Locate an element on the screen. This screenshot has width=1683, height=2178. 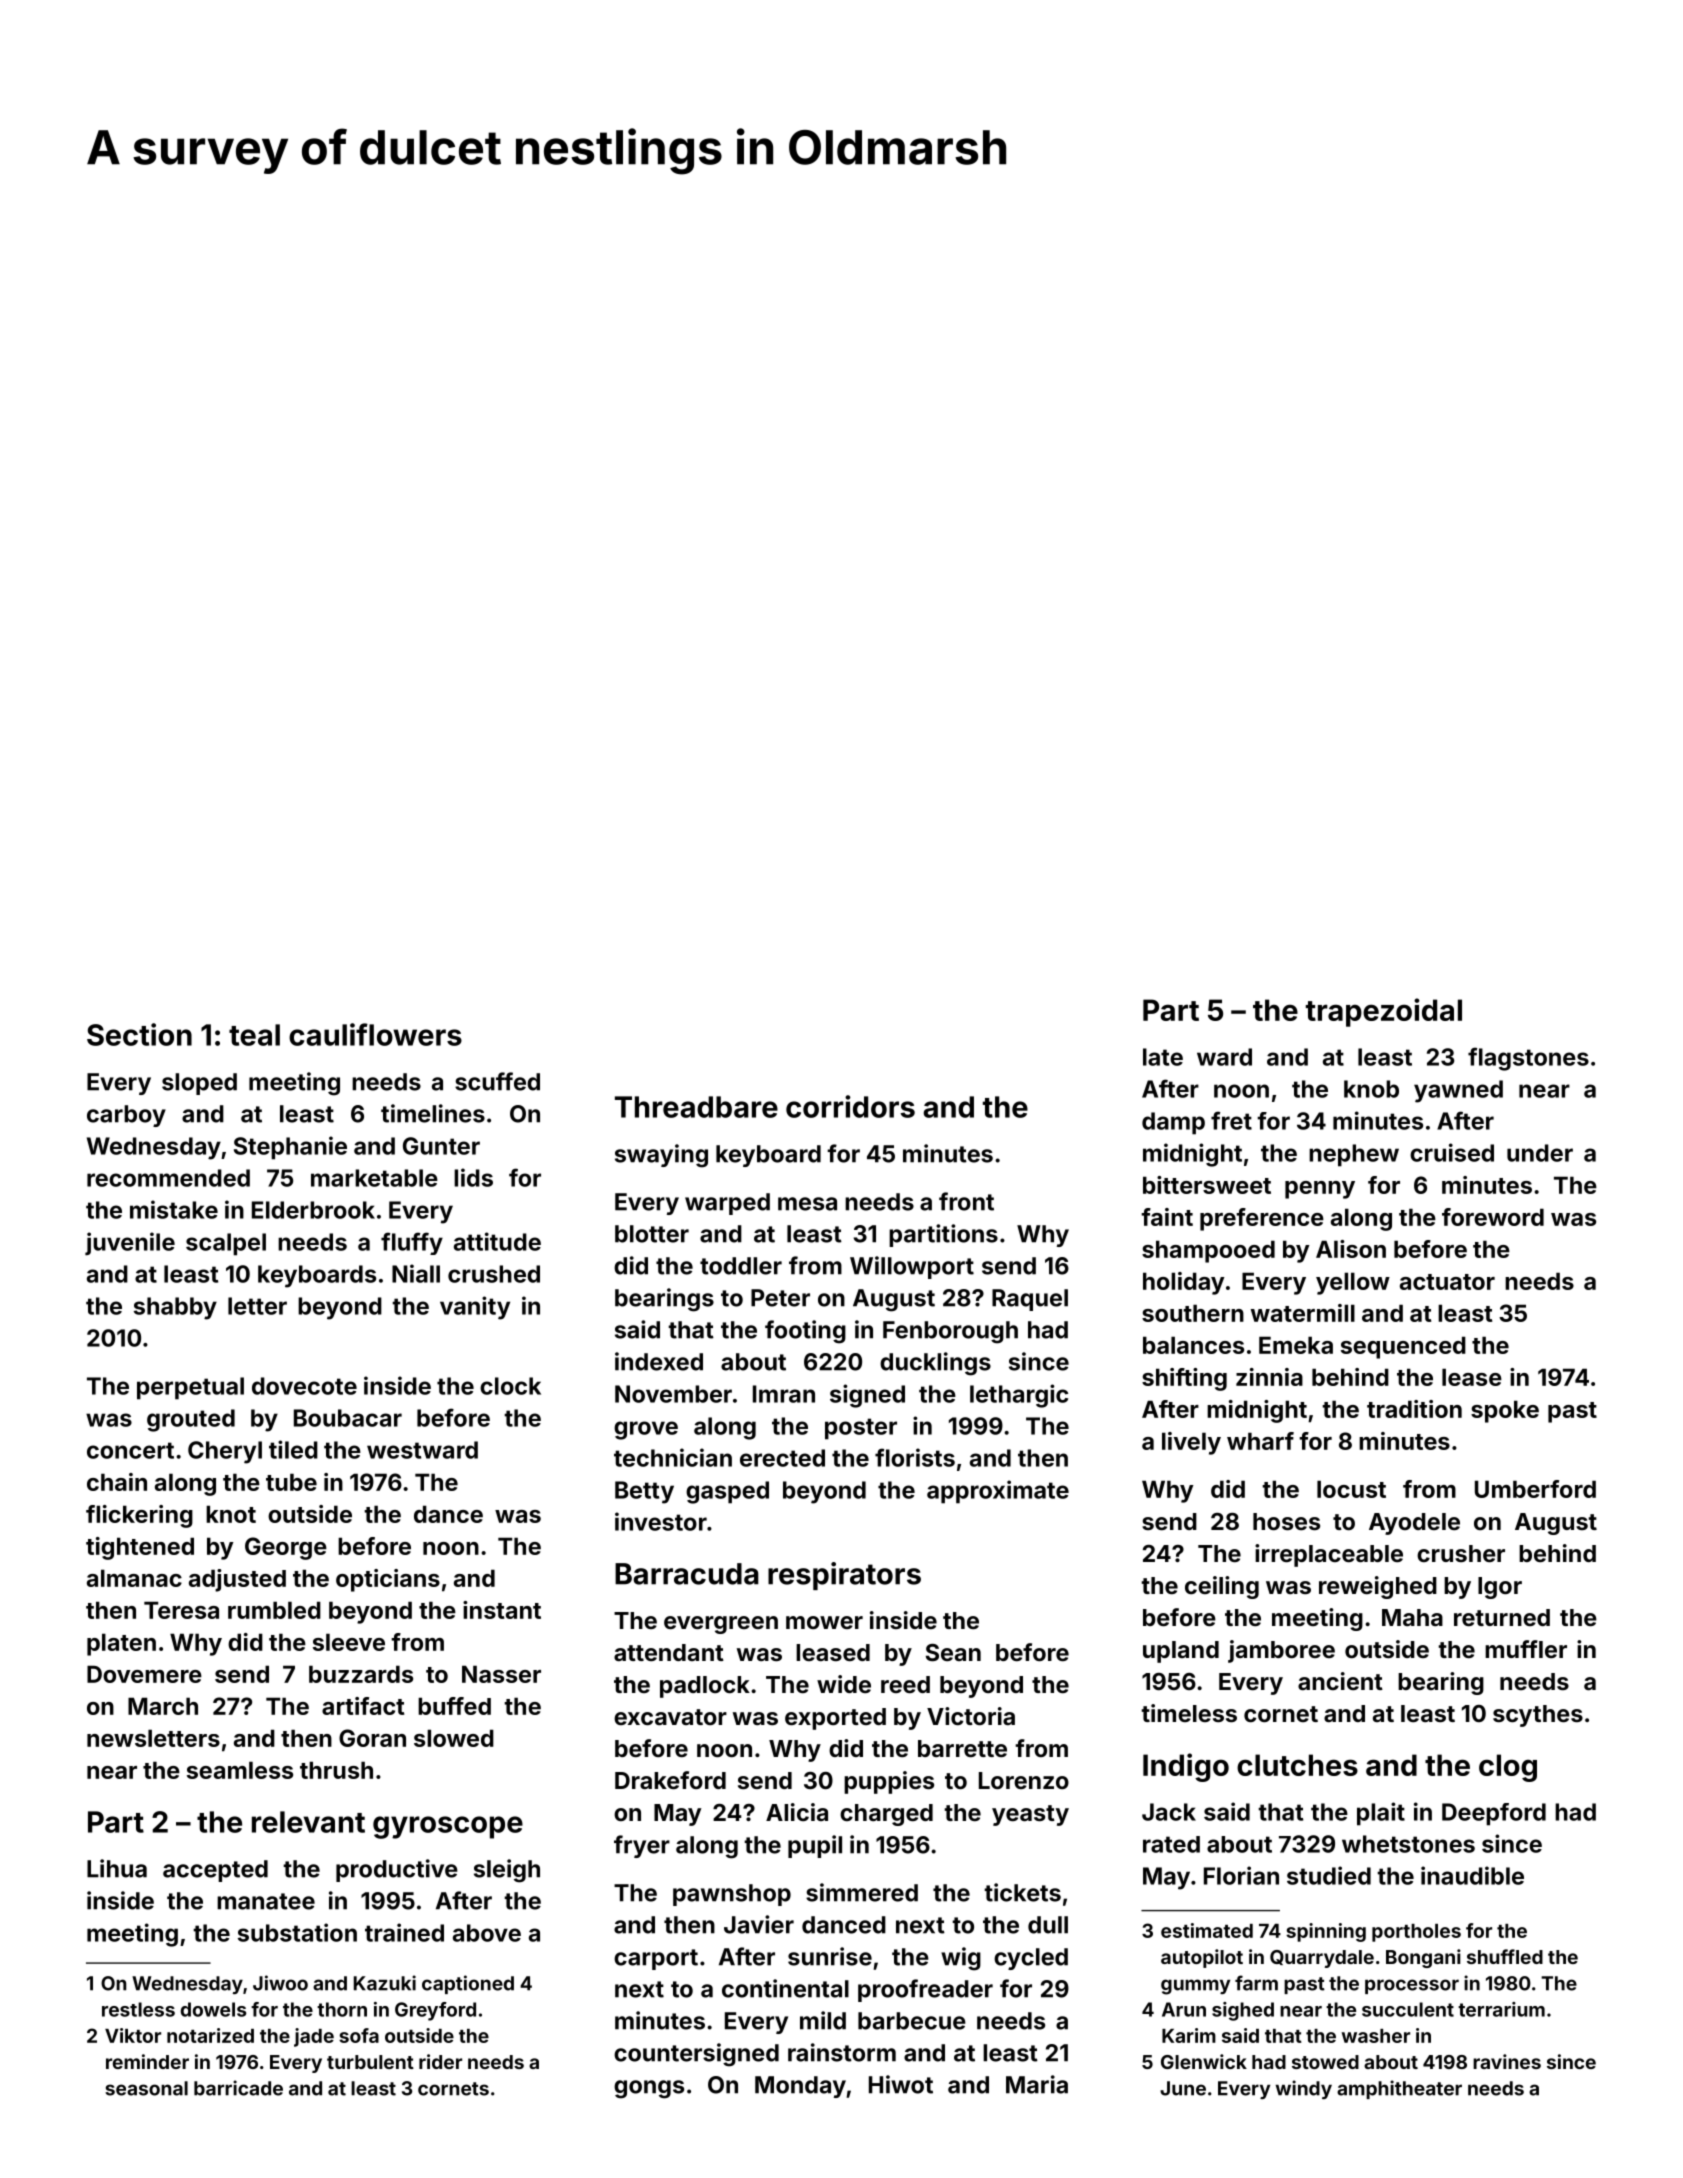
investor is located at coordinates (661, 1521).
